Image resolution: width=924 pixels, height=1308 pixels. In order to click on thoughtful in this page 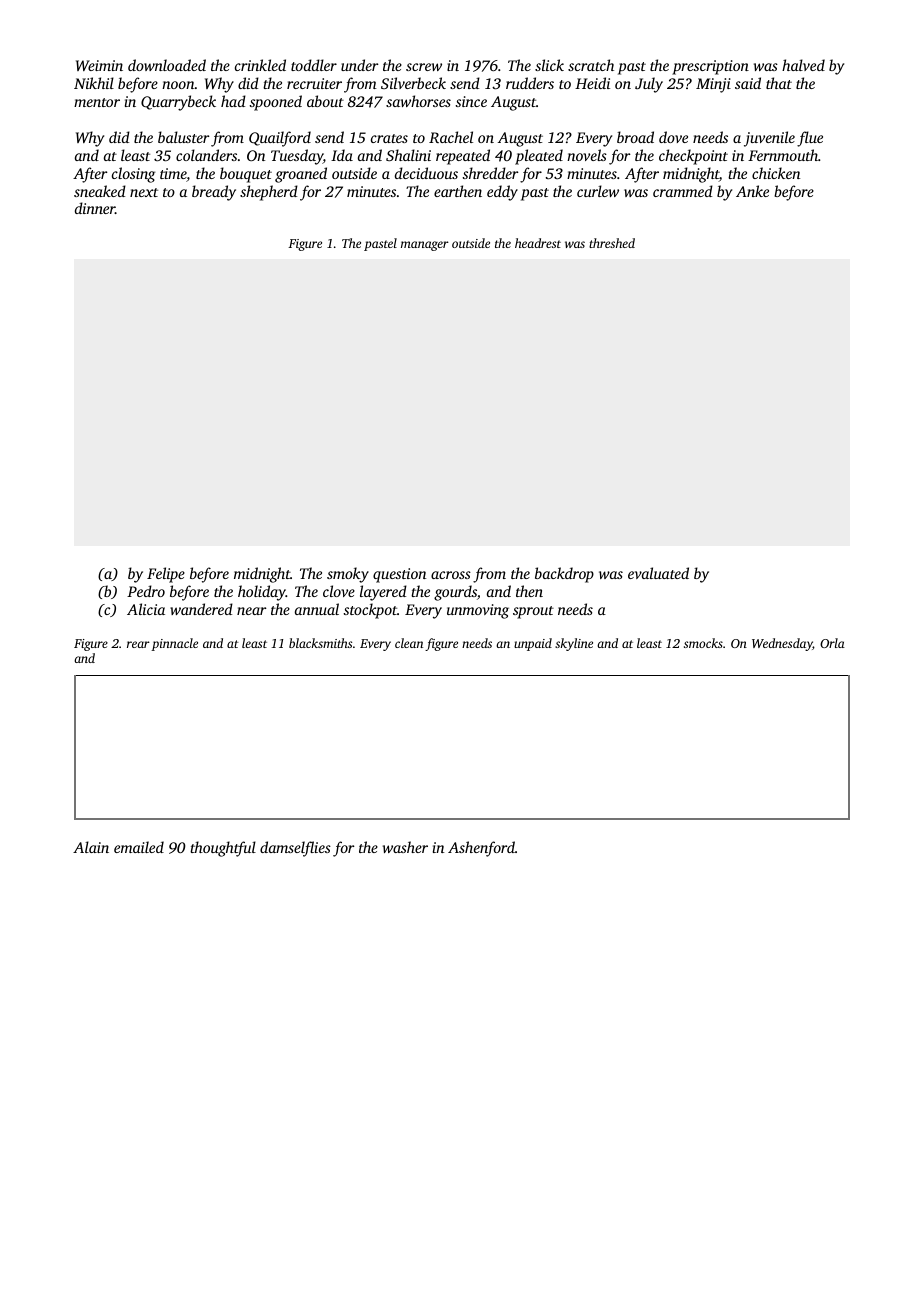, I will do `click(223, 849)`.
